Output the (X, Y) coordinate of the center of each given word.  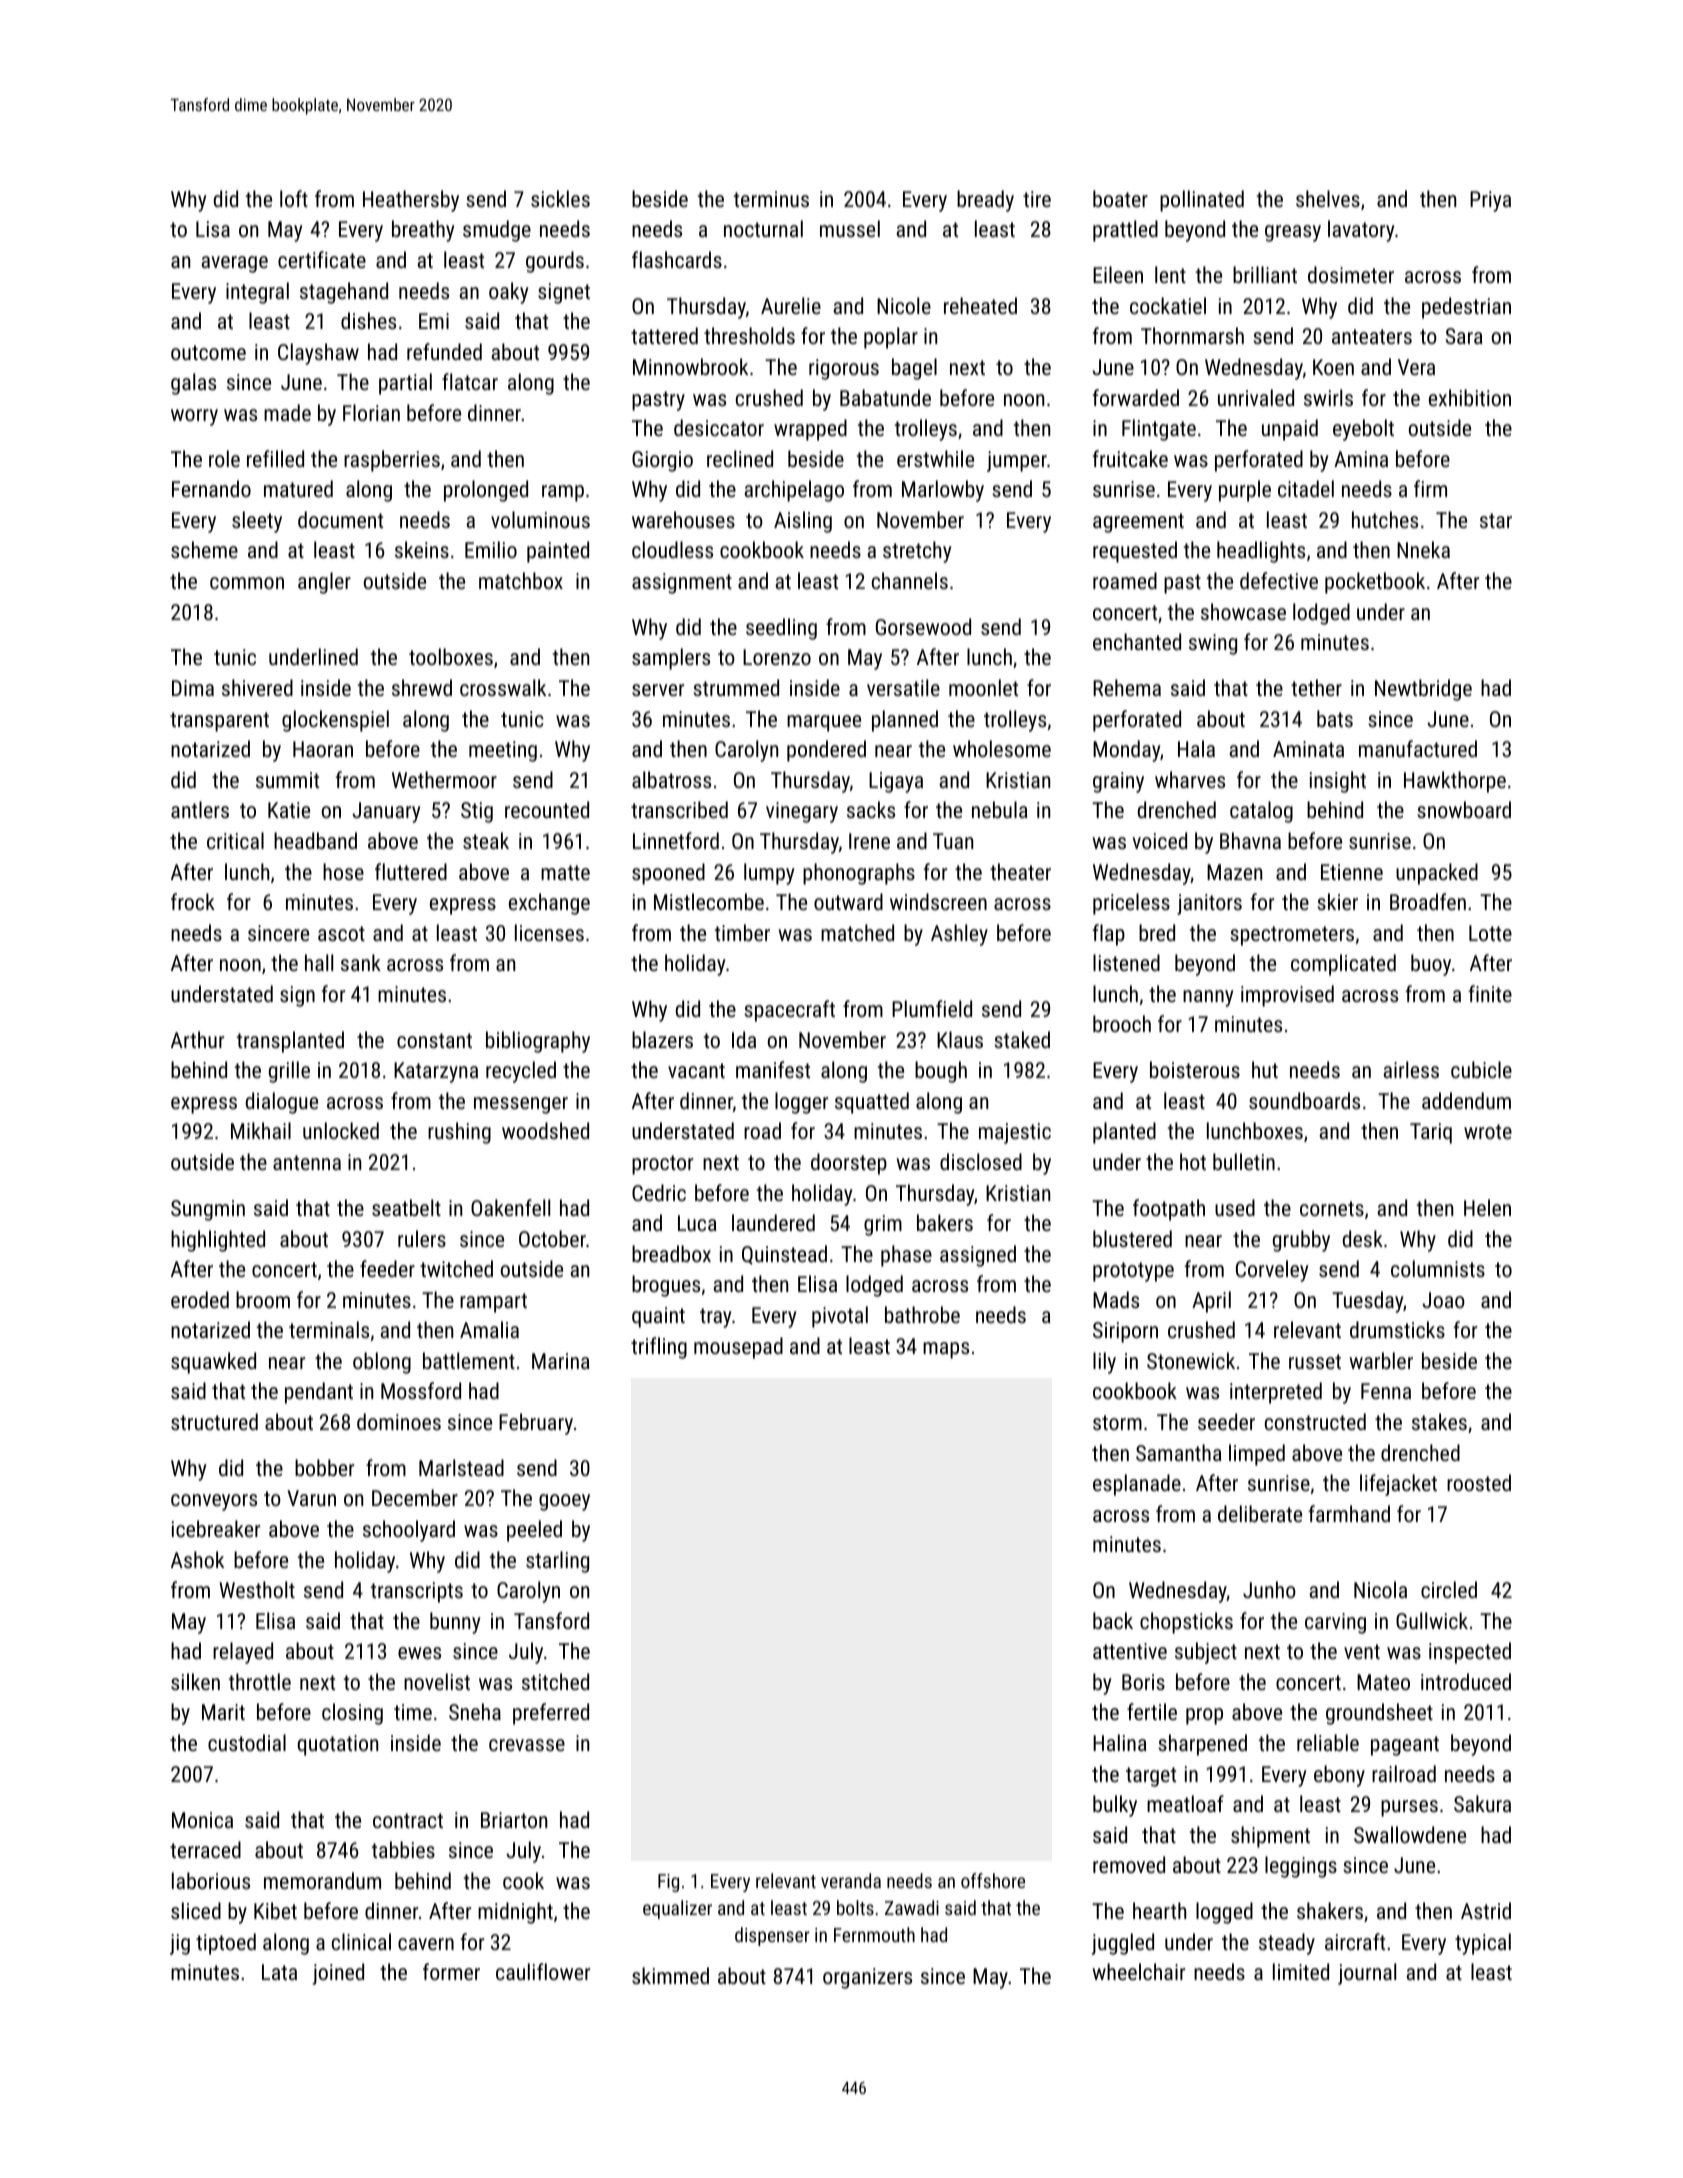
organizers (867, 1978)
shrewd (422, 687)
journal (1367, 1974)
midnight (515, 1913)
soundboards (1304, 1100)
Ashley (959, 935)
